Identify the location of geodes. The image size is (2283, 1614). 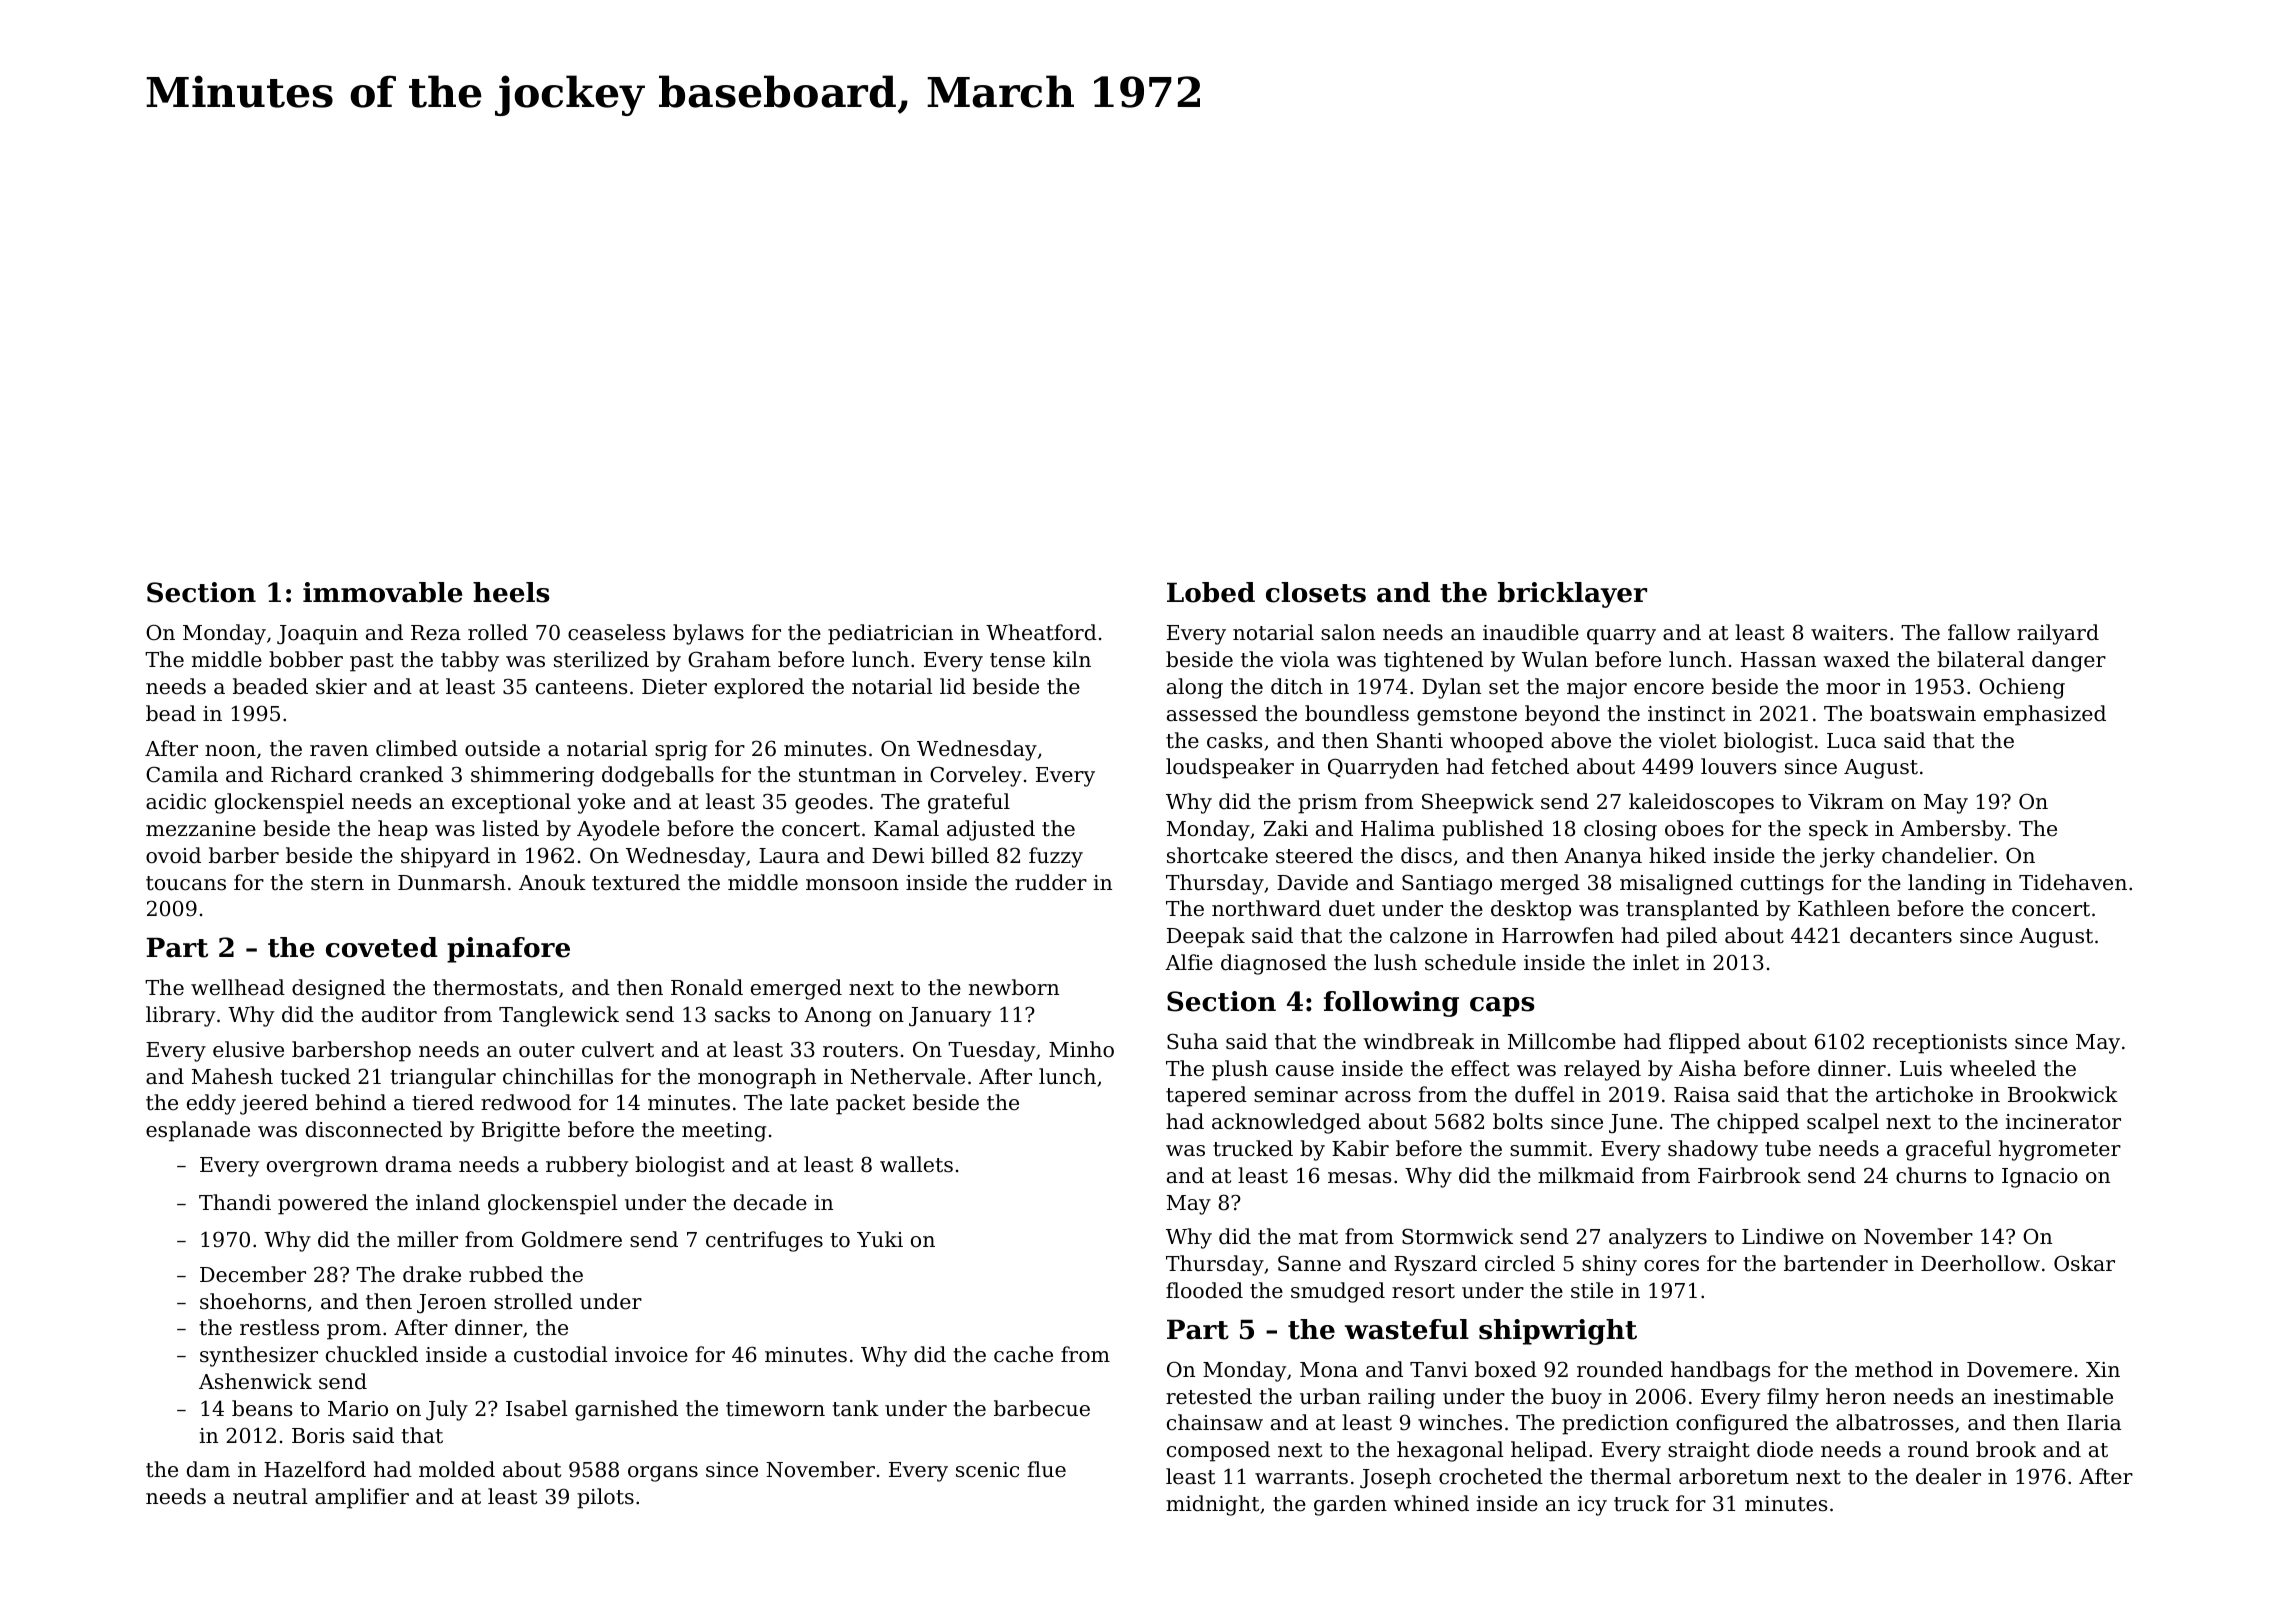
(831, 803).
